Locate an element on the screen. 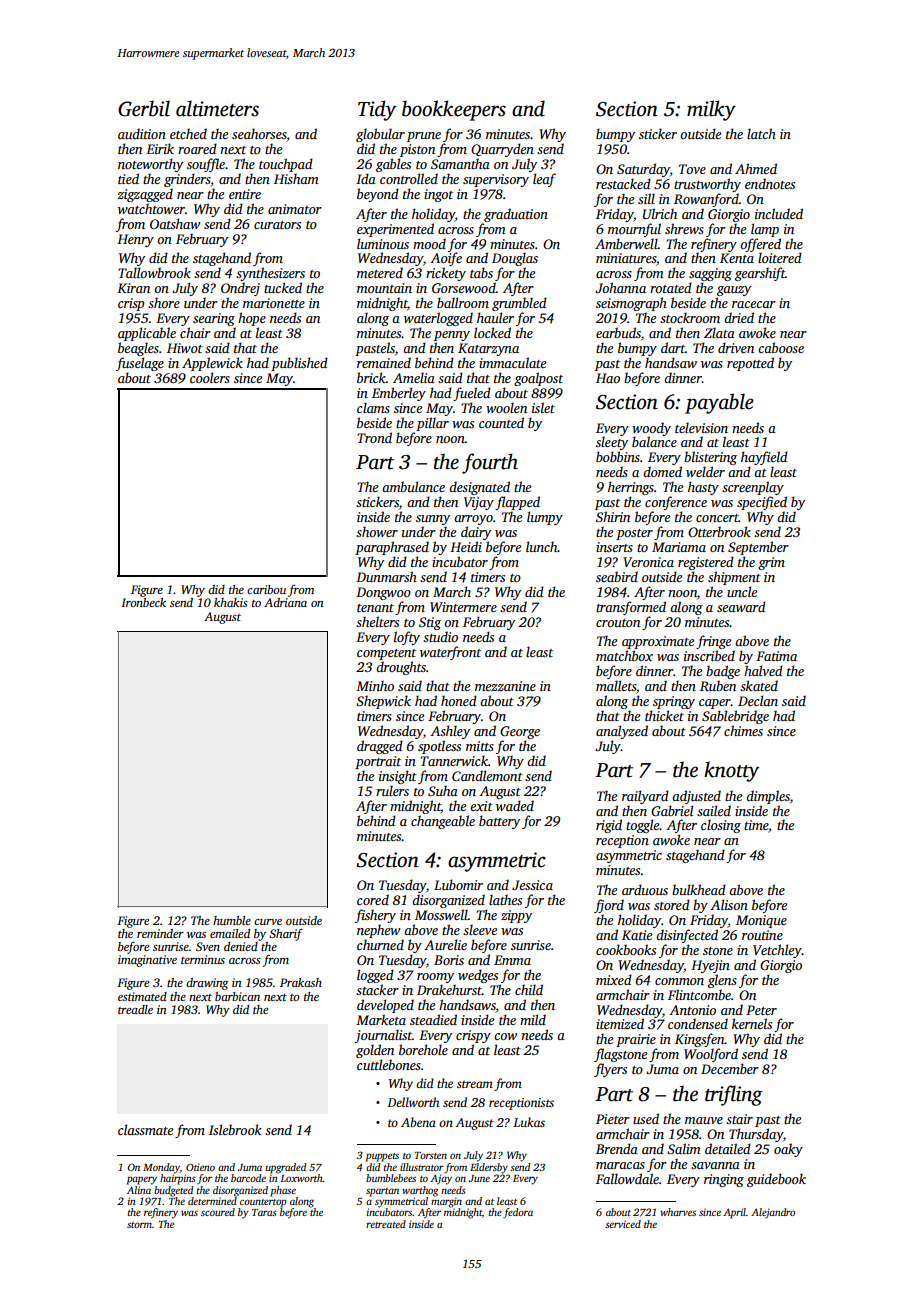 The height and width of the screenshot is (1308, 924). curators is located at coordinates (277, 225).
